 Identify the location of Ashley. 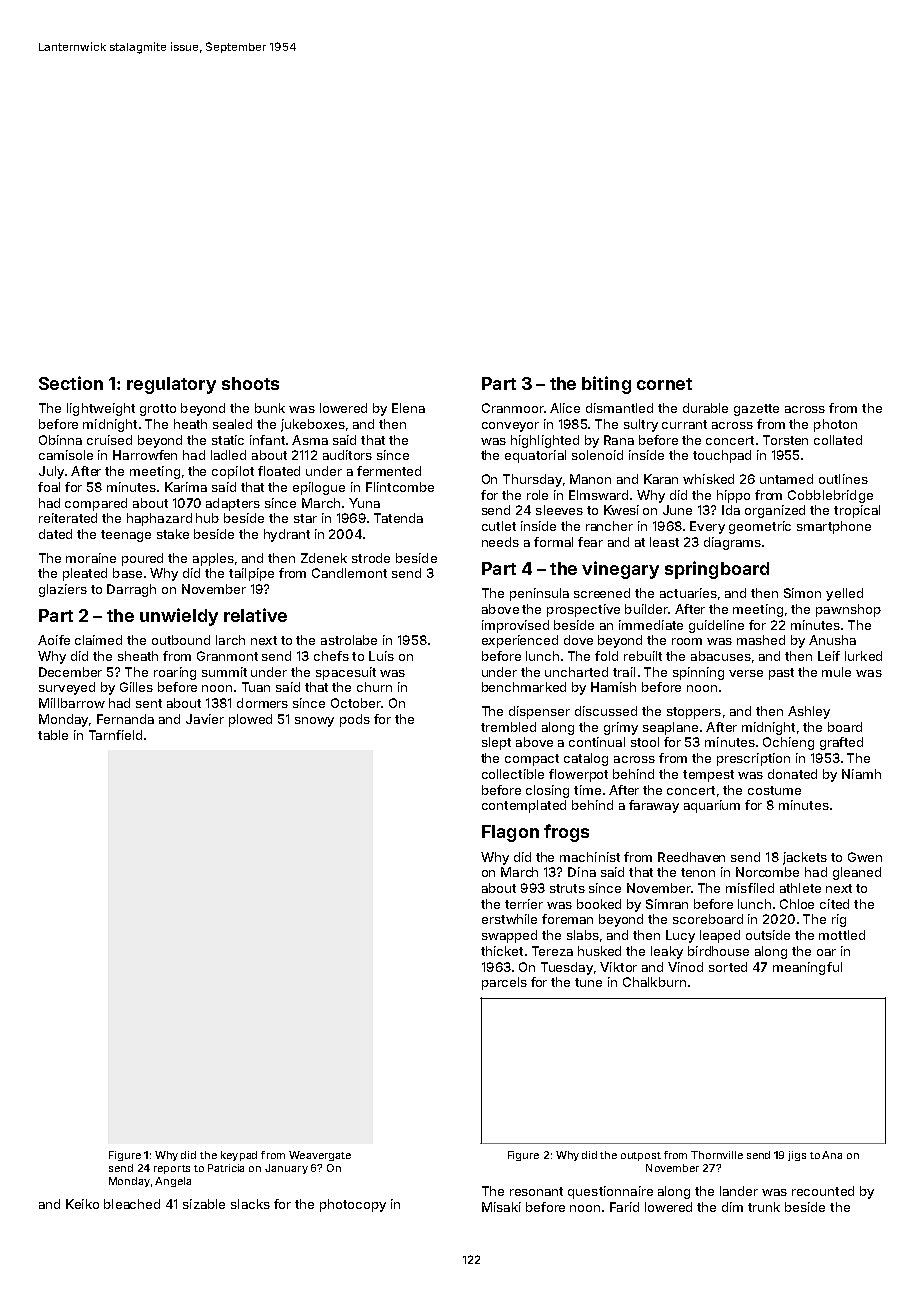
(809, 712).
